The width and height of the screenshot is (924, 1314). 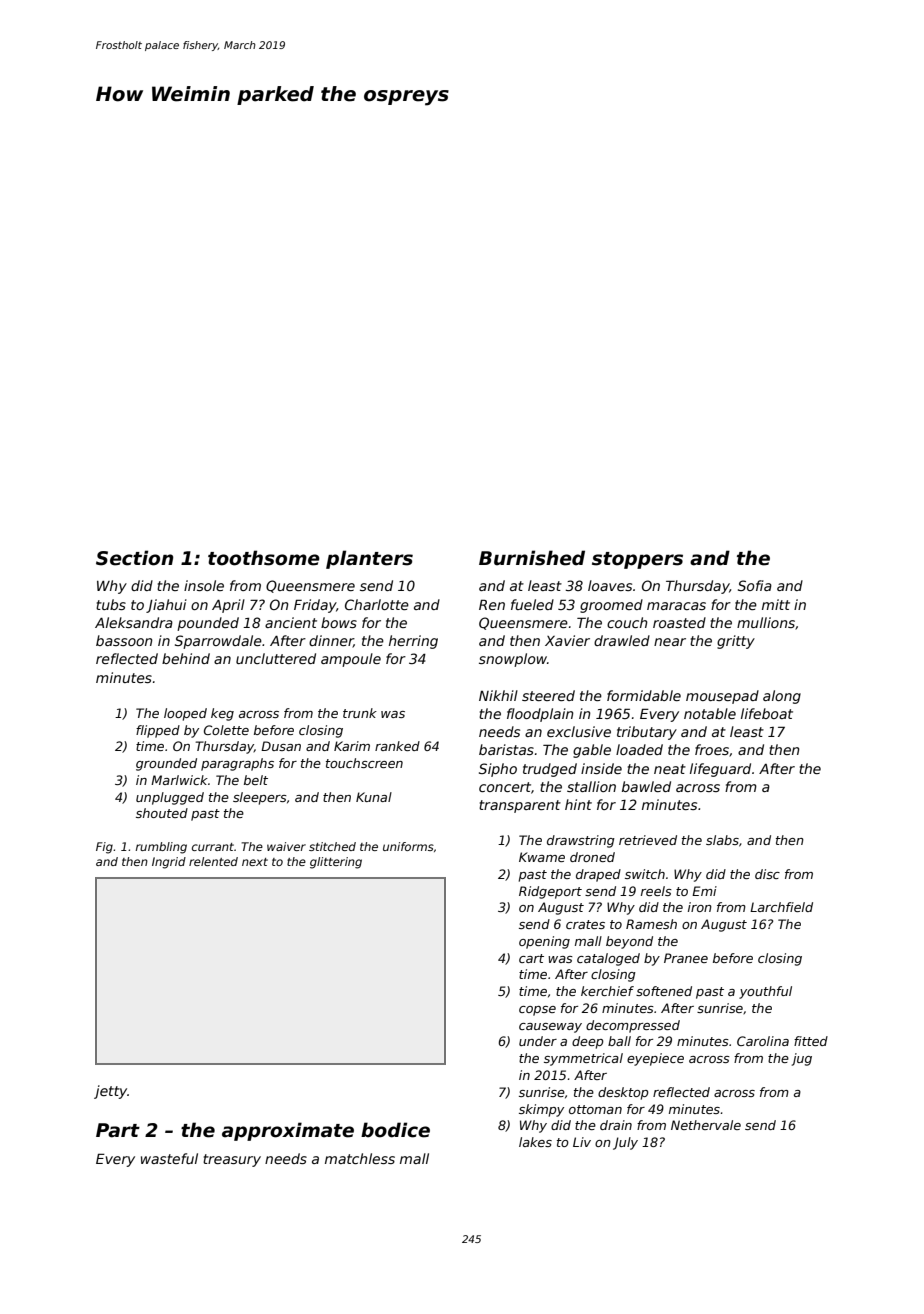 What do you see at coordinates (332, 846) in the screenshot?
I see `stitched` at bounding box center [332, 846].
